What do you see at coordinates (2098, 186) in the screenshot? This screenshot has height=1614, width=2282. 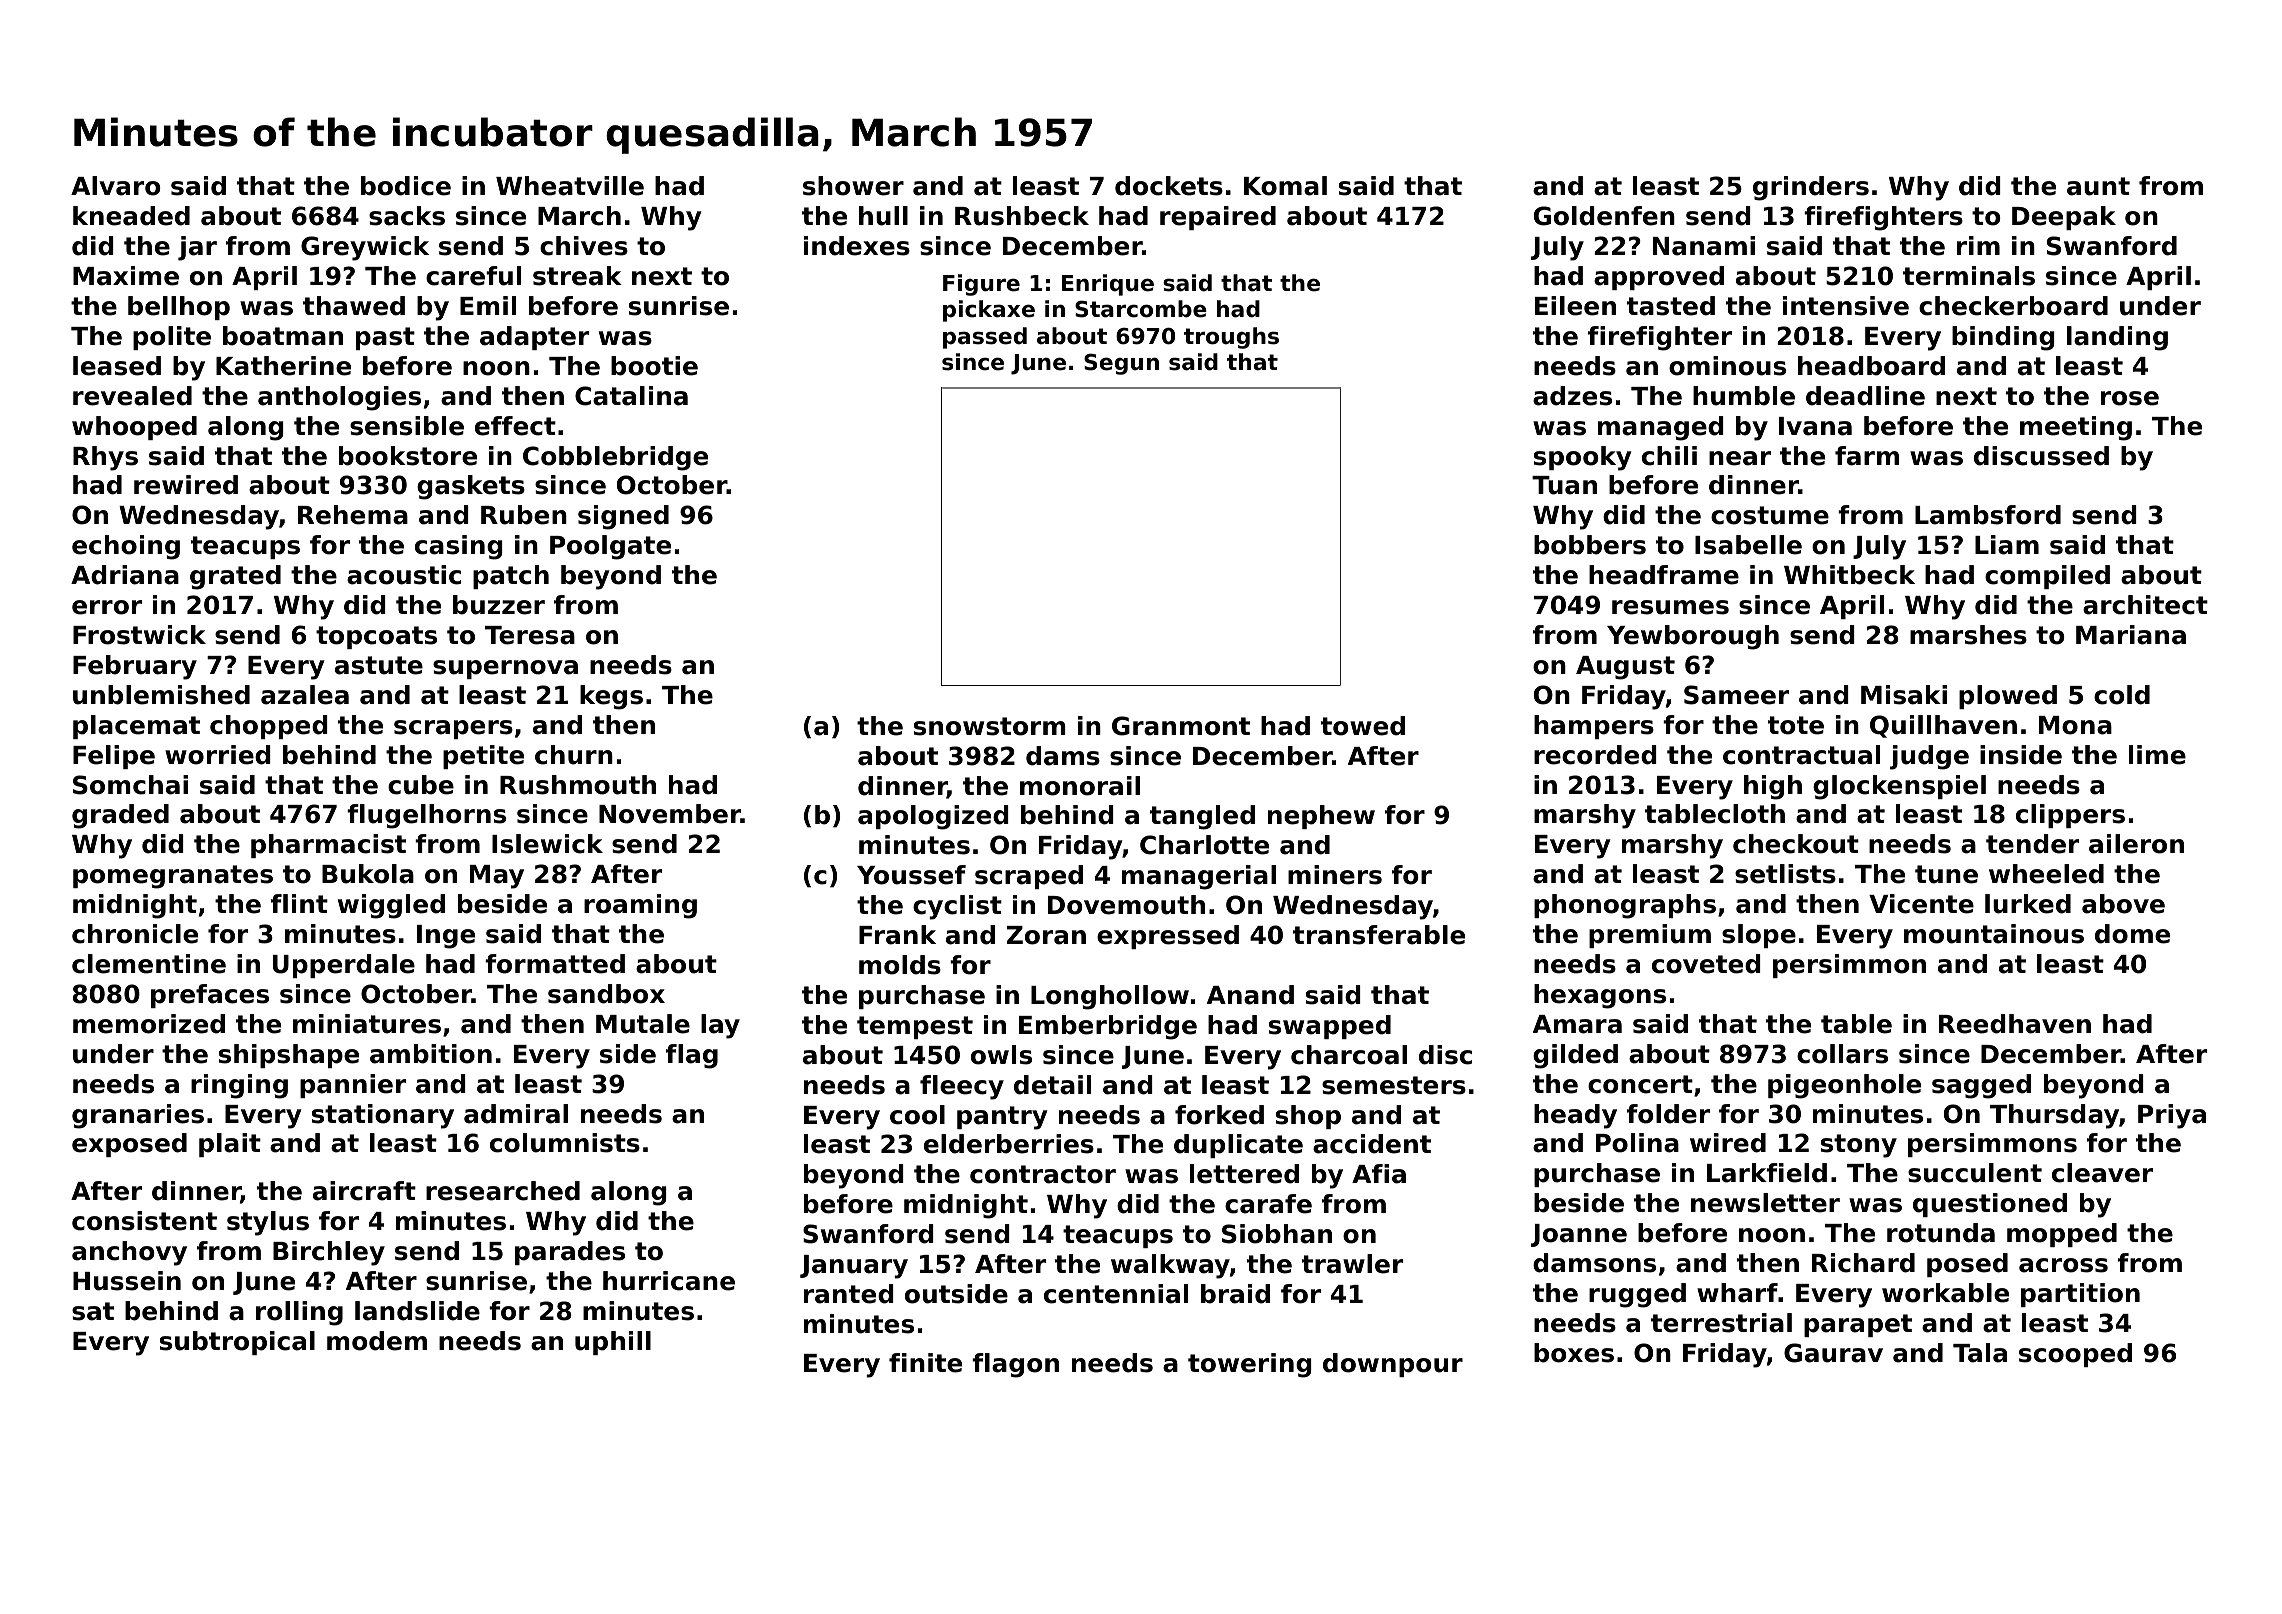 I see `aunt` at bounding box center [2098, 186].
